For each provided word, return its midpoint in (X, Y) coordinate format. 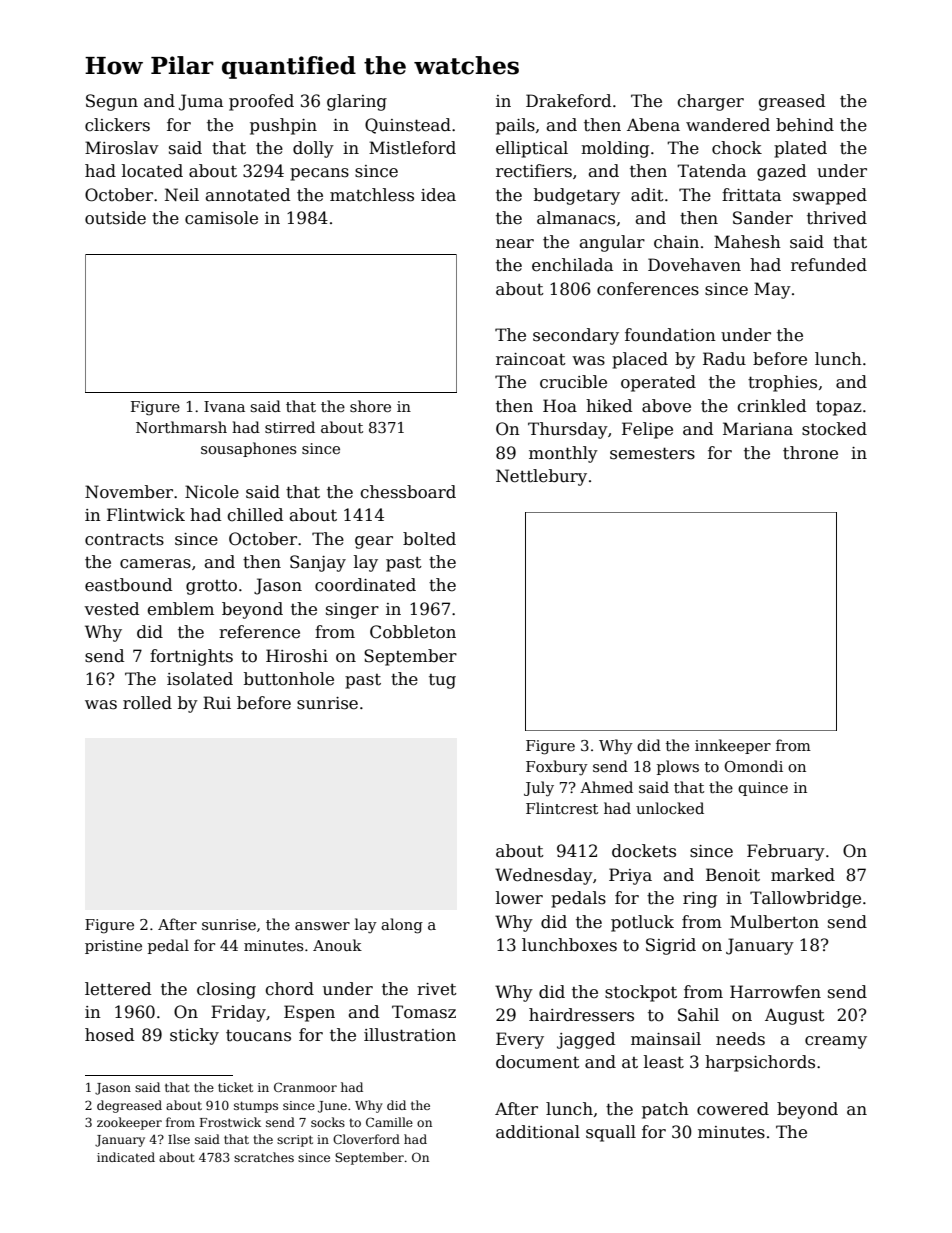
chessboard (408, 492)
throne (810, 453)
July (539, 789)
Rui (217, 702)
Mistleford (412, 148)
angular (612, 243)
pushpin (283, 126)
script (295, 1141)
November (129, 492)
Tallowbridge (805, 899)
